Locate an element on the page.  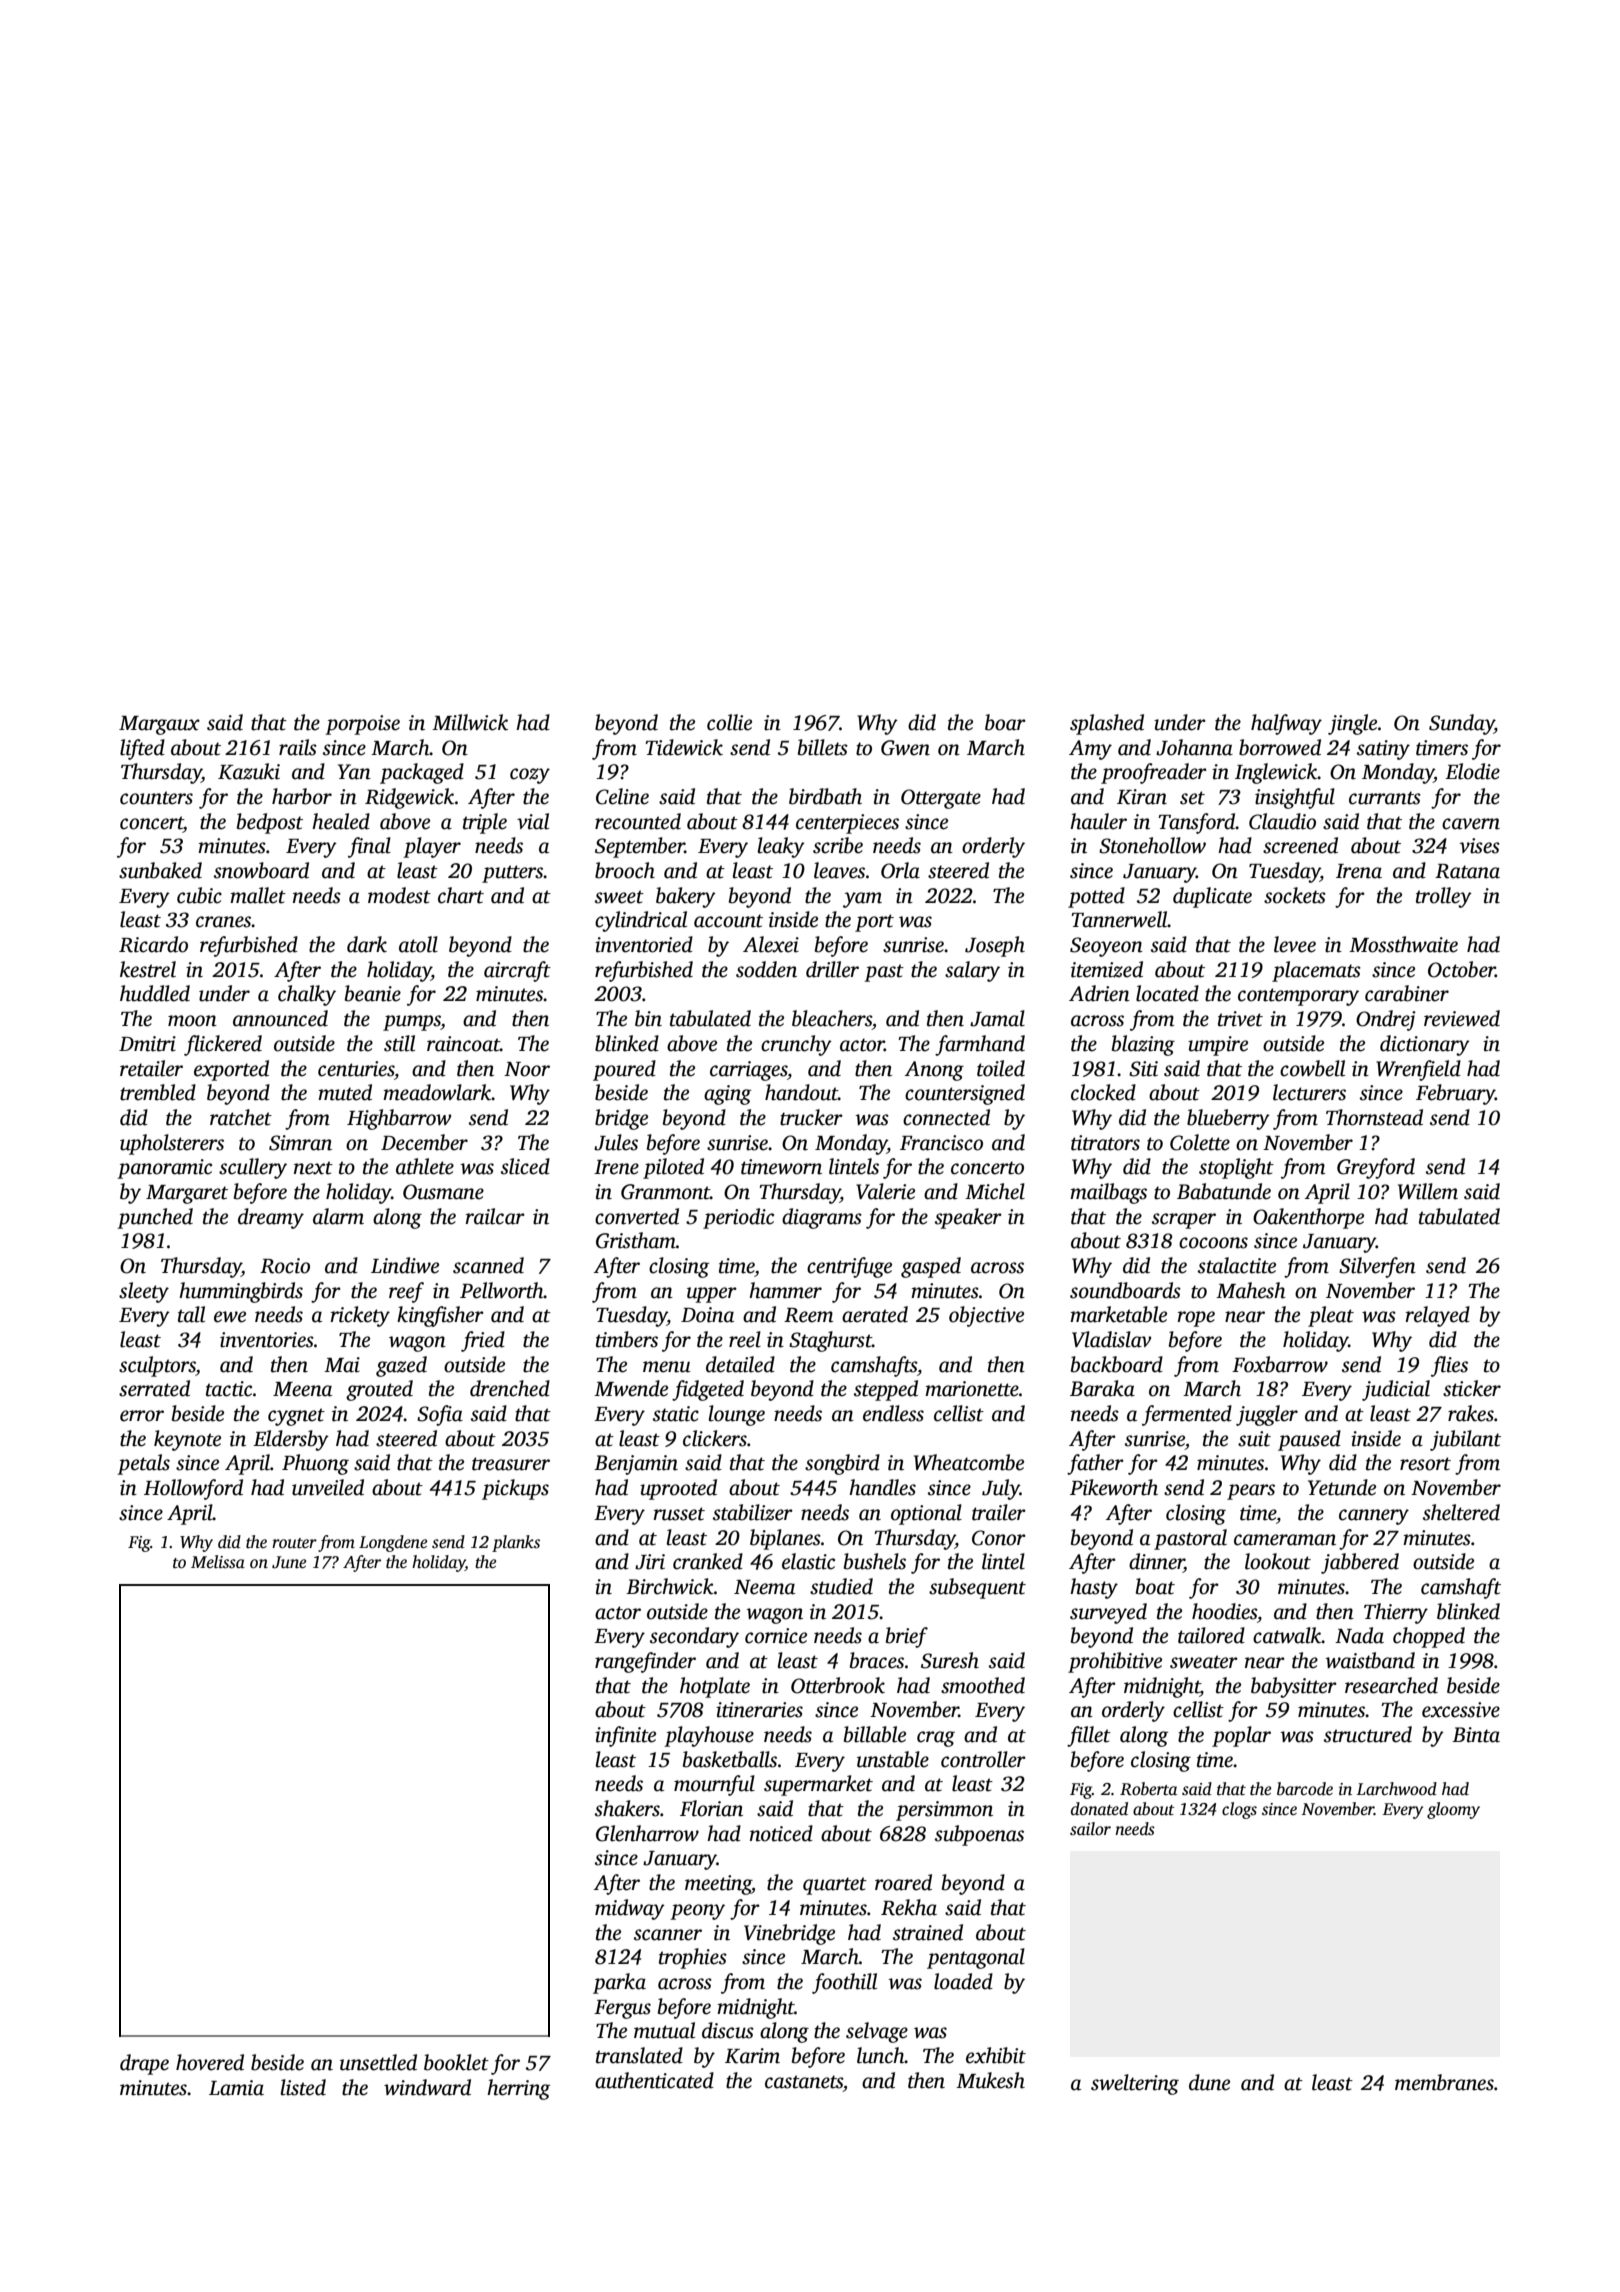
moon is located at coordinates (192, 1021).
